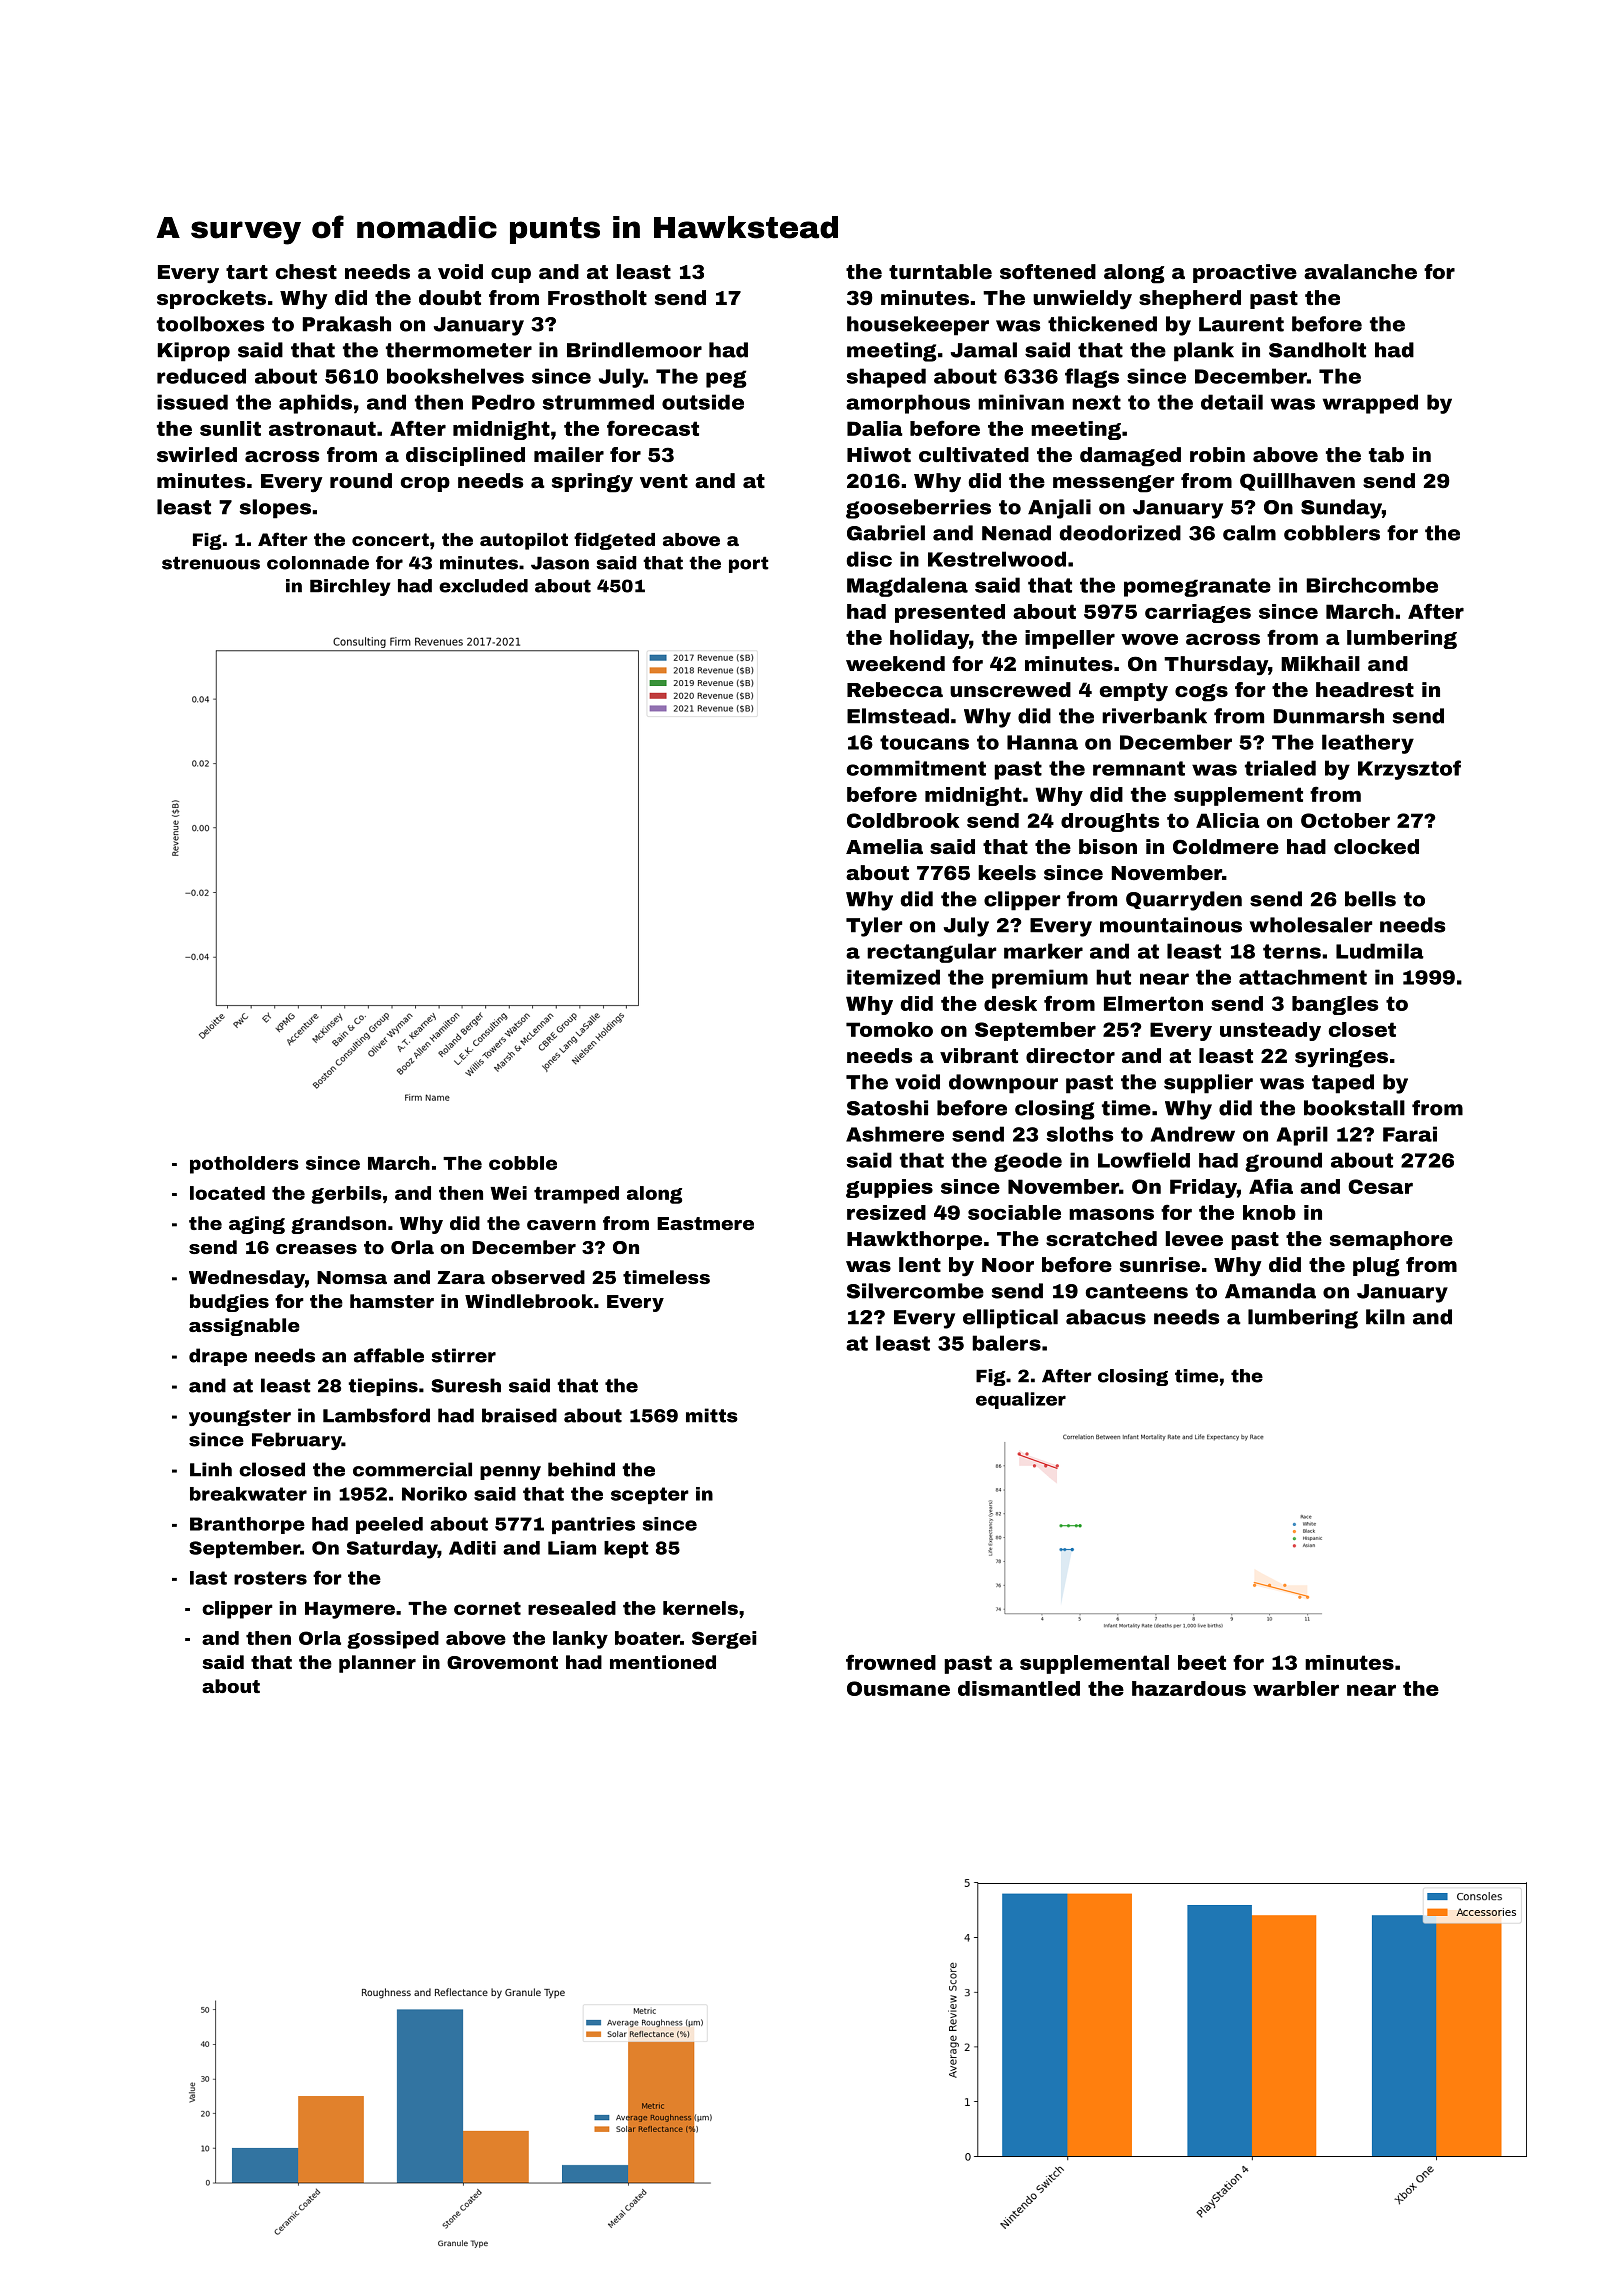 This image has width=1620, height=2292. What do you see at coordinates (244, 1165) in the image?
I see `potholders` at bounding box center [244, 1165].
